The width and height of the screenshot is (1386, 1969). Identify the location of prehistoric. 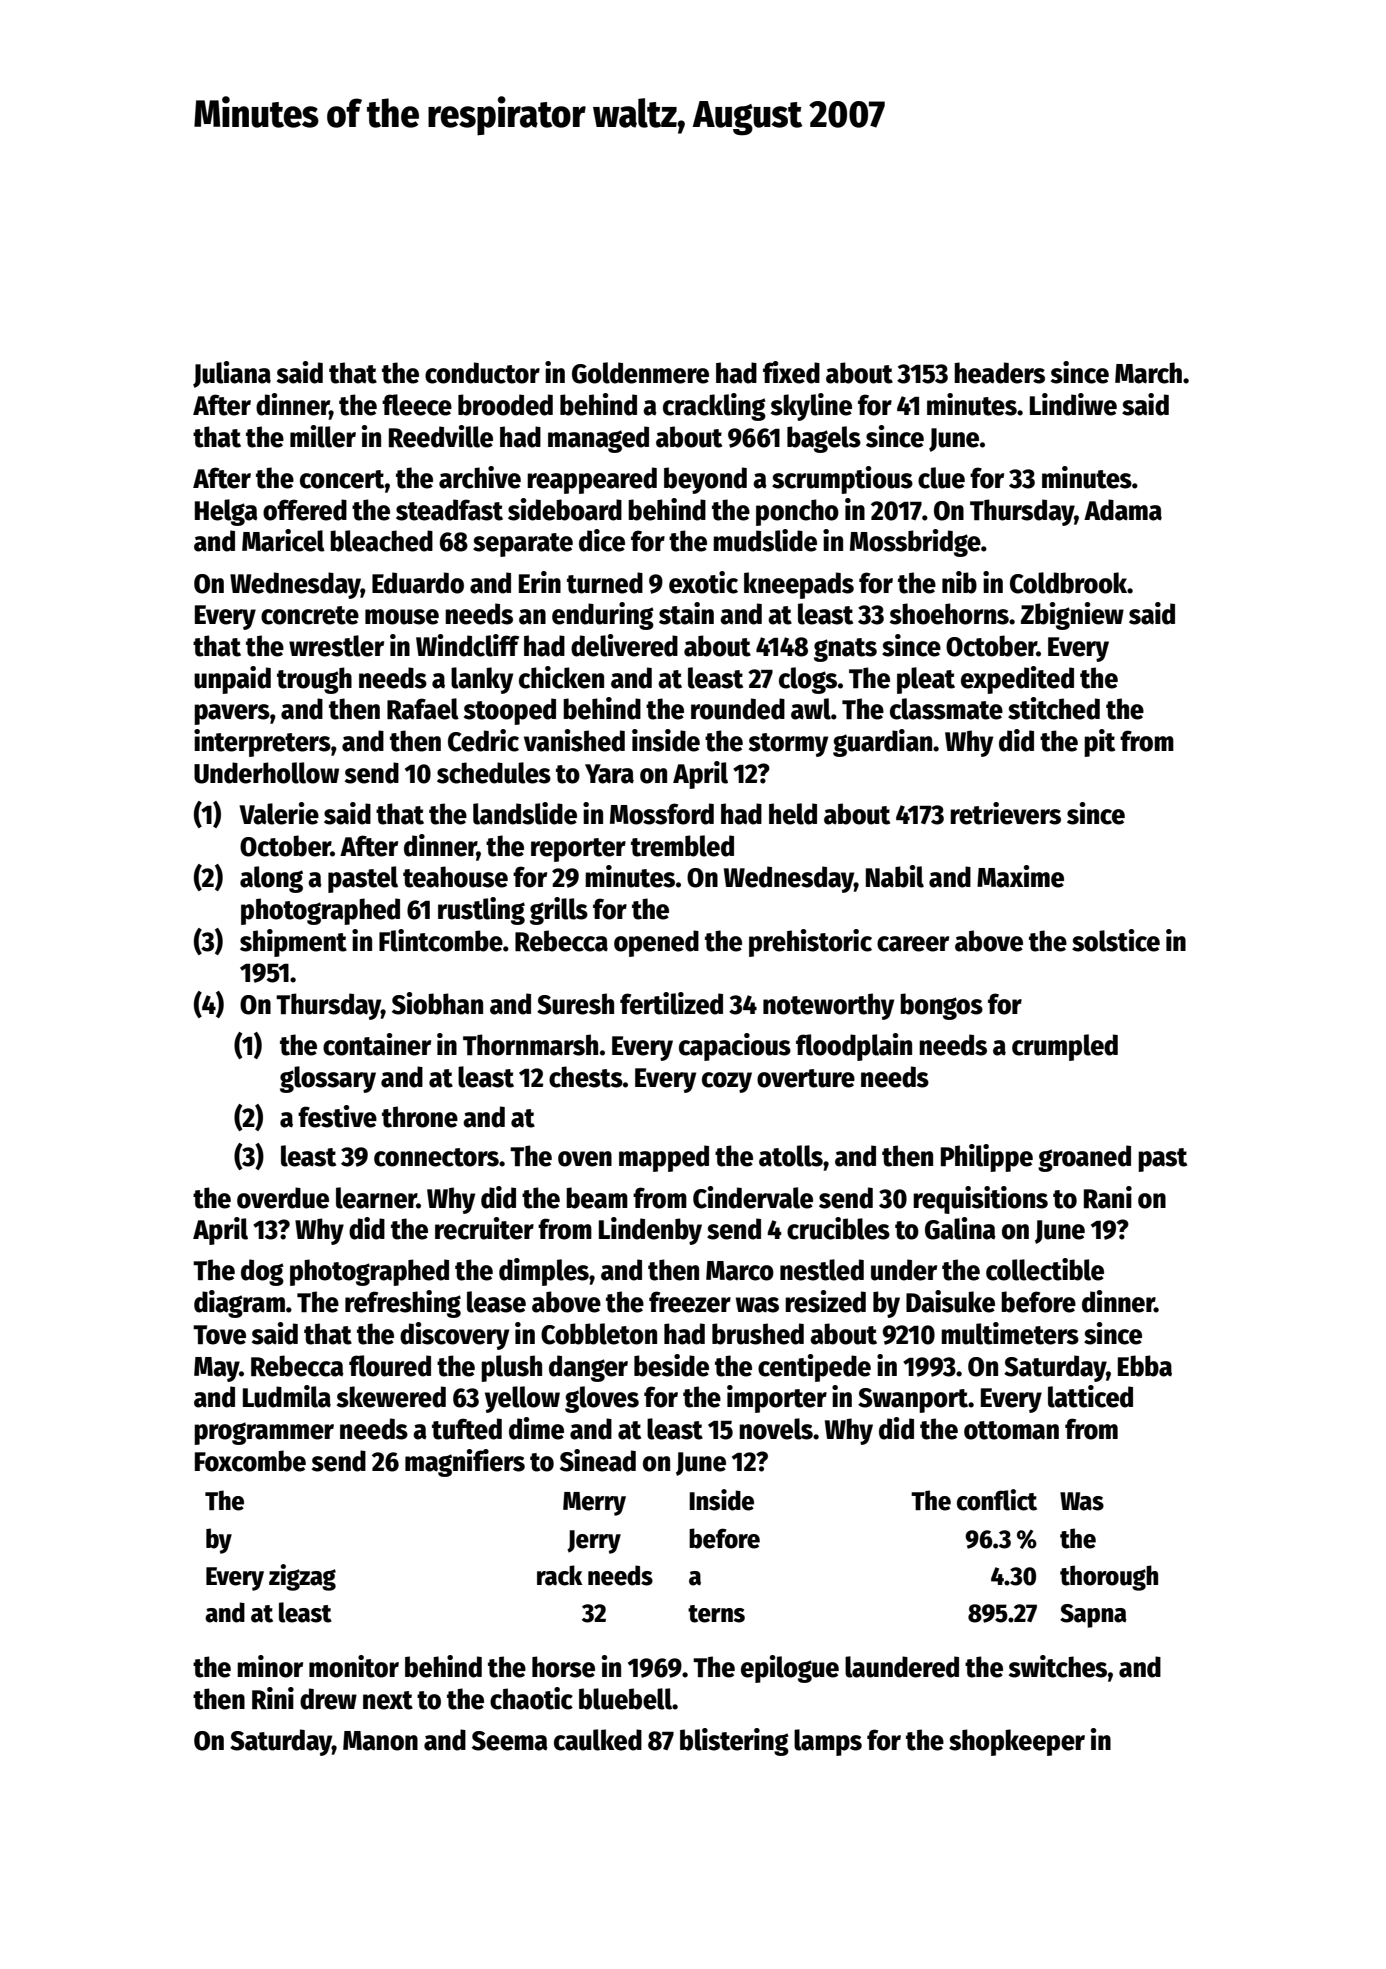
(810, 943).
